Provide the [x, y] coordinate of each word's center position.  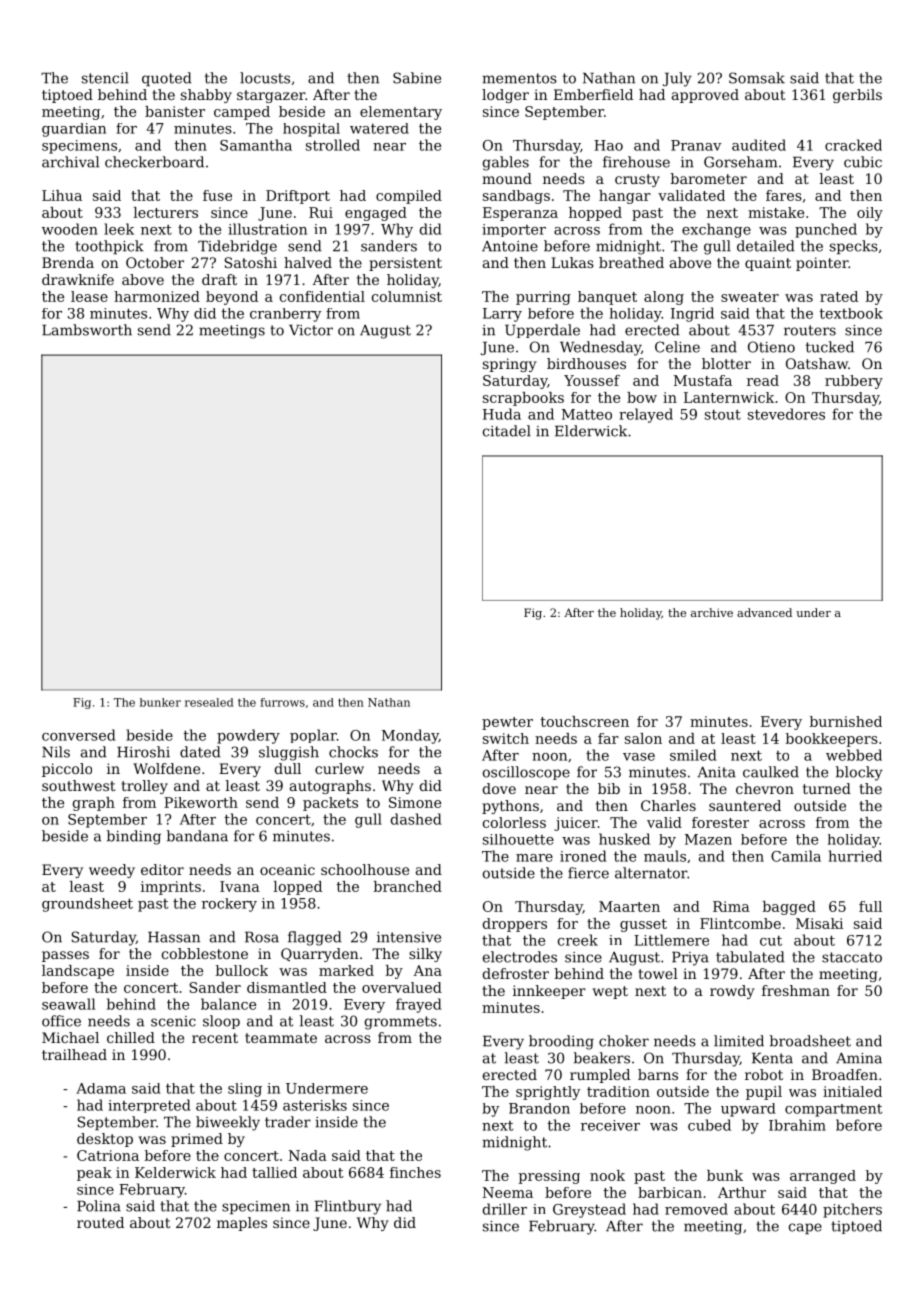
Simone [415, 802]
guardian [74, 130]
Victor [311, 330]
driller [505, 1209]
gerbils [857, 96]
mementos [519, 78]
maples [242, 1224]
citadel [507, 431]
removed [696, 1209]
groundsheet [87, 905]
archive [712, 612]
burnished [845, 721]
